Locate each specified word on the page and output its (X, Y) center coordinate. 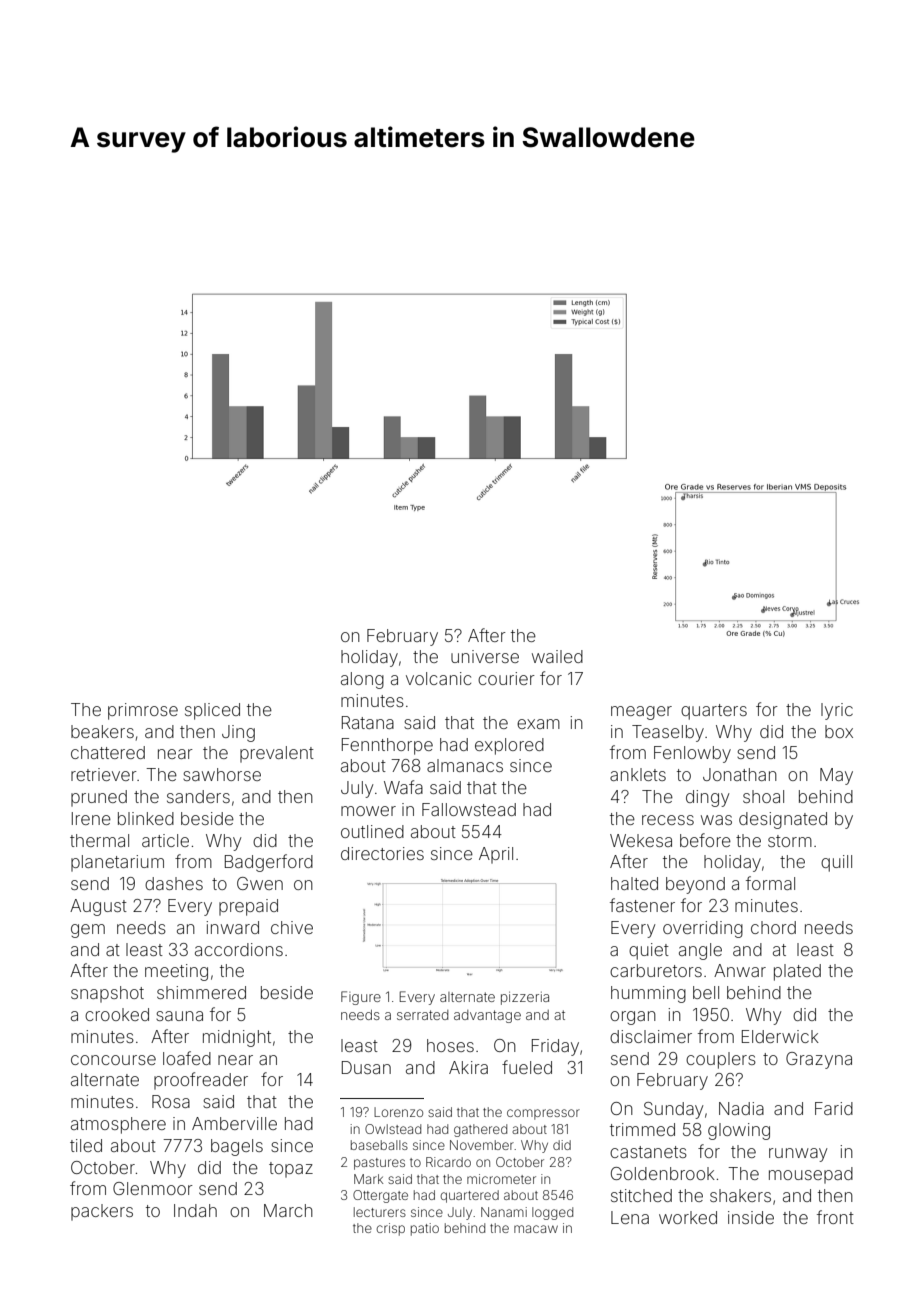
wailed (557, 656)
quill (836, 863)
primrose (143, 711)
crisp (390, 1229)
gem (88, 931)
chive (292, 927)
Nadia (741, 1108)
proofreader (201, 1081)
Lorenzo (398, 1112)
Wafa (403, 787)
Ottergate (380, 1196)
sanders (198, 796)
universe (485, 656)
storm (790, 841)
